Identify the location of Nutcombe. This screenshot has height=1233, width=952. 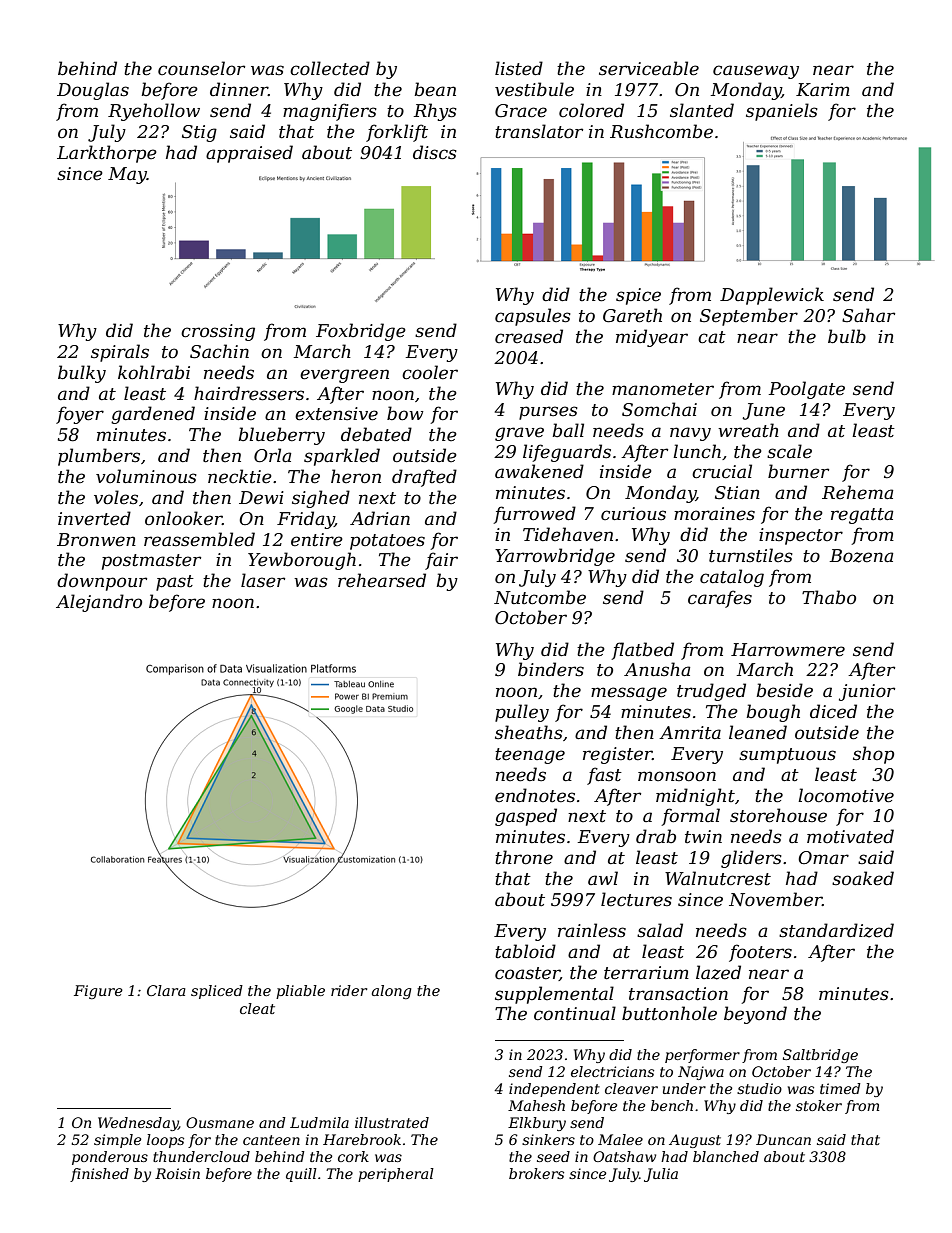
(540, 597).
